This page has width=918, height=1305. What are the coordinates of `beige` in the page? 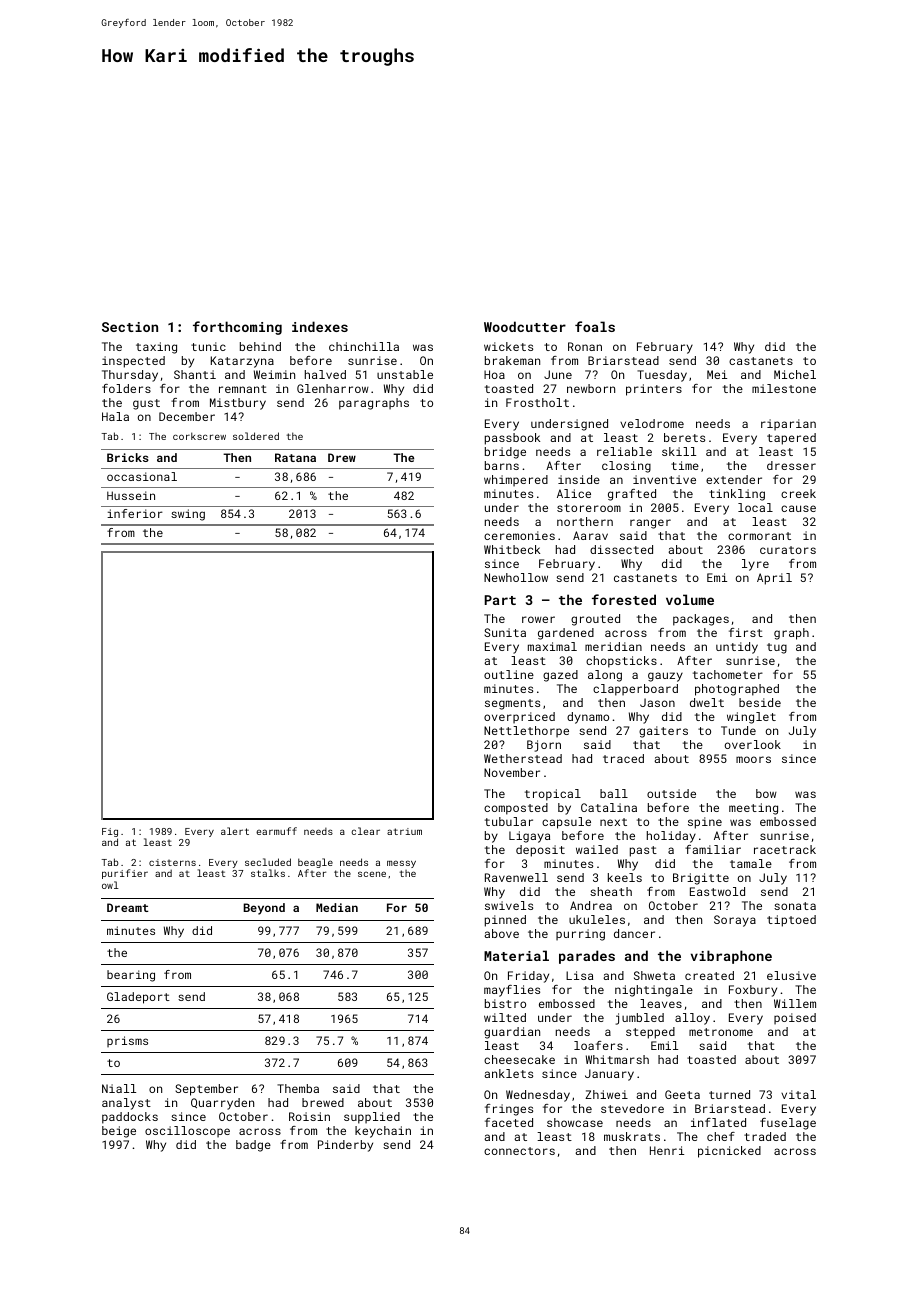 It's located at (119, 1132).
